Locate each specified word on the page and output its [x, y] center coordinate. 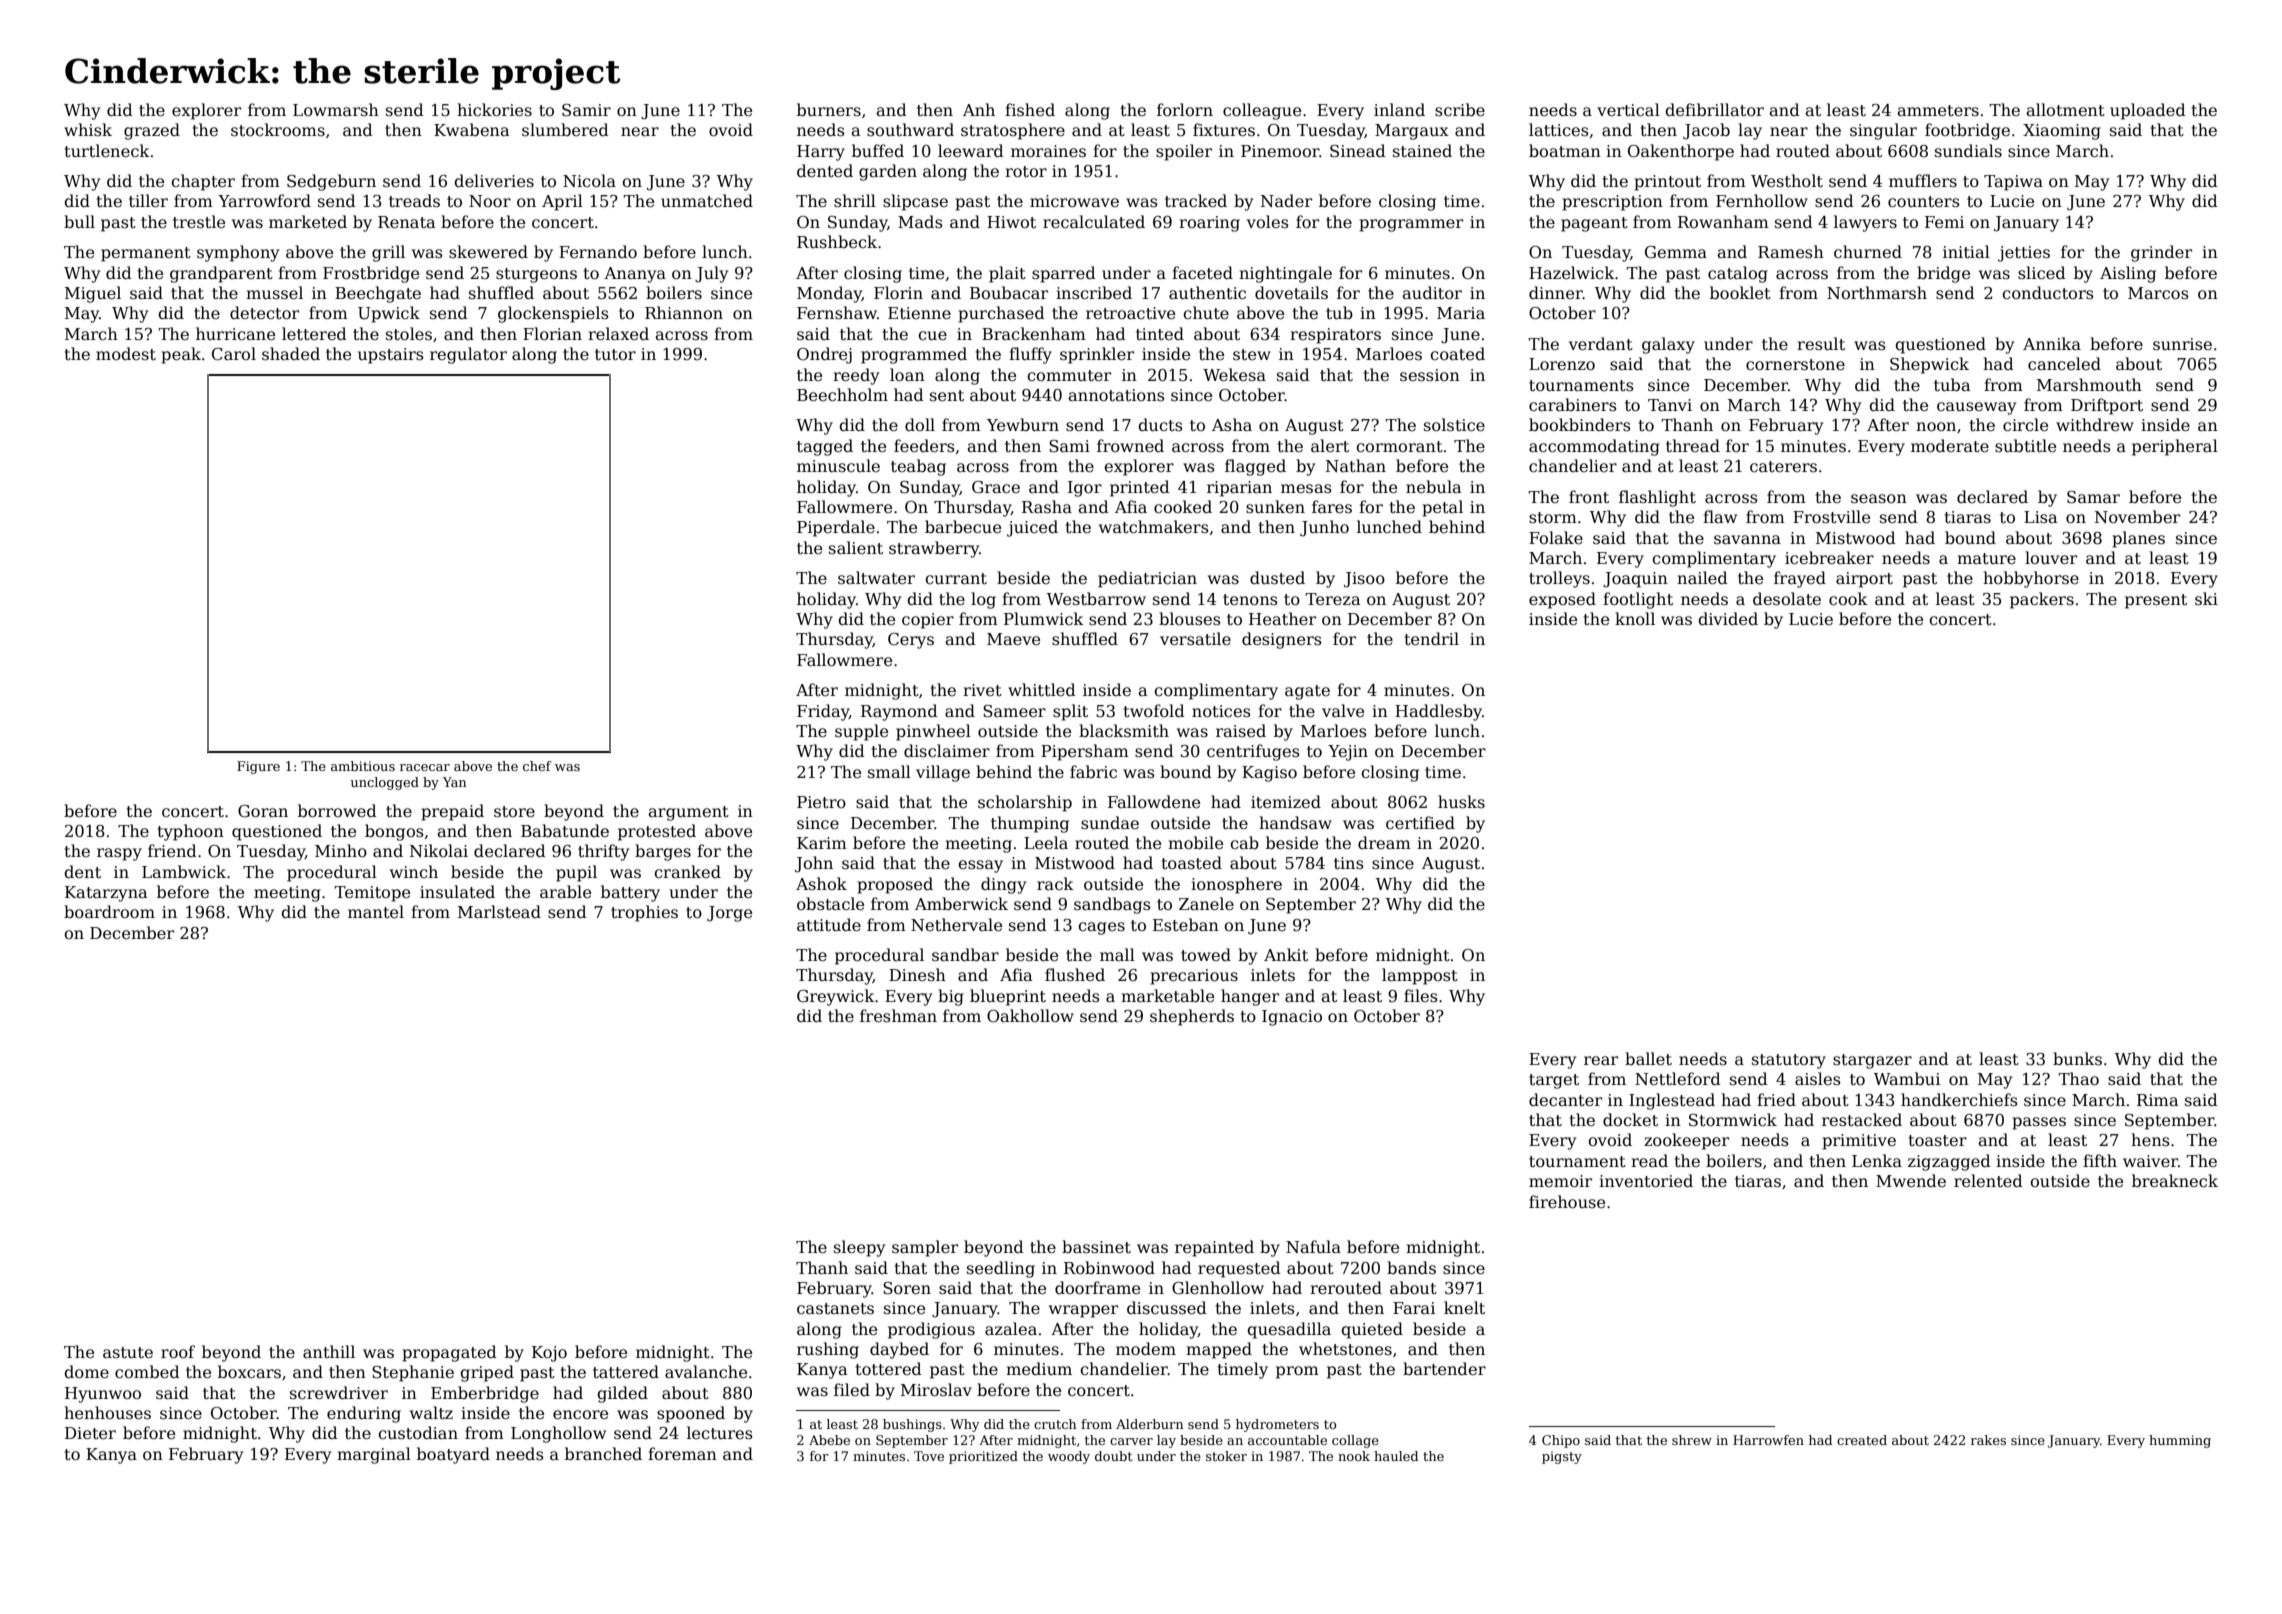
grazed [152, 131]
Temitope [372, 894]
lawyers [1865, 223]
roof [178, 1352]
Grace [996, 487]
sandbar [965, 955]
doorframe [1097, 1288]
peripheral [2175, 447]
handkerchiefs [1959, 1100]
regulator [468, 355]
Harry [821, 153]
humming [2180, 1441]
